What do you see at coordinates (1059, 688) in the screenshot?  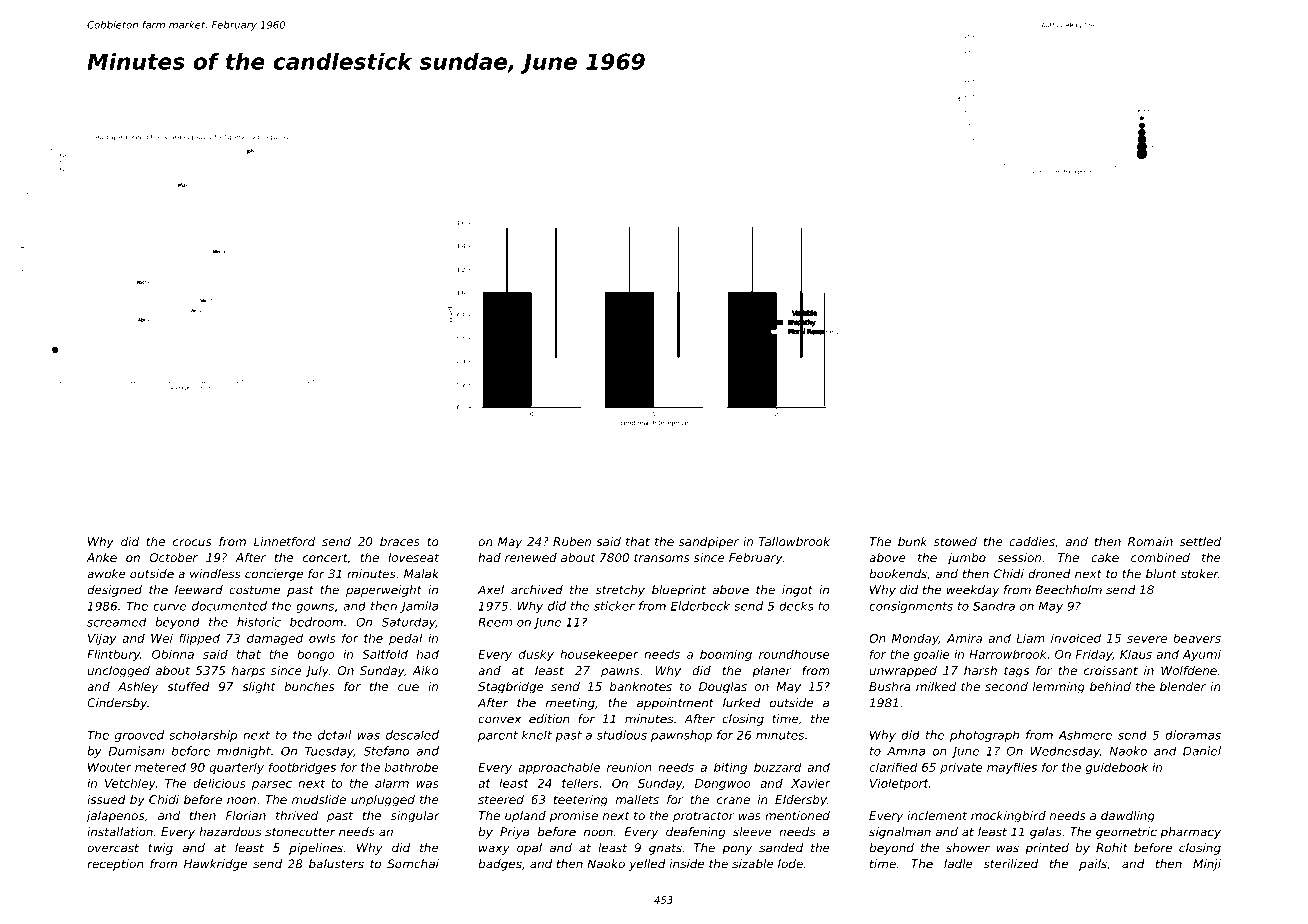 I see `lemming` at bounding box center [1059, 688].
